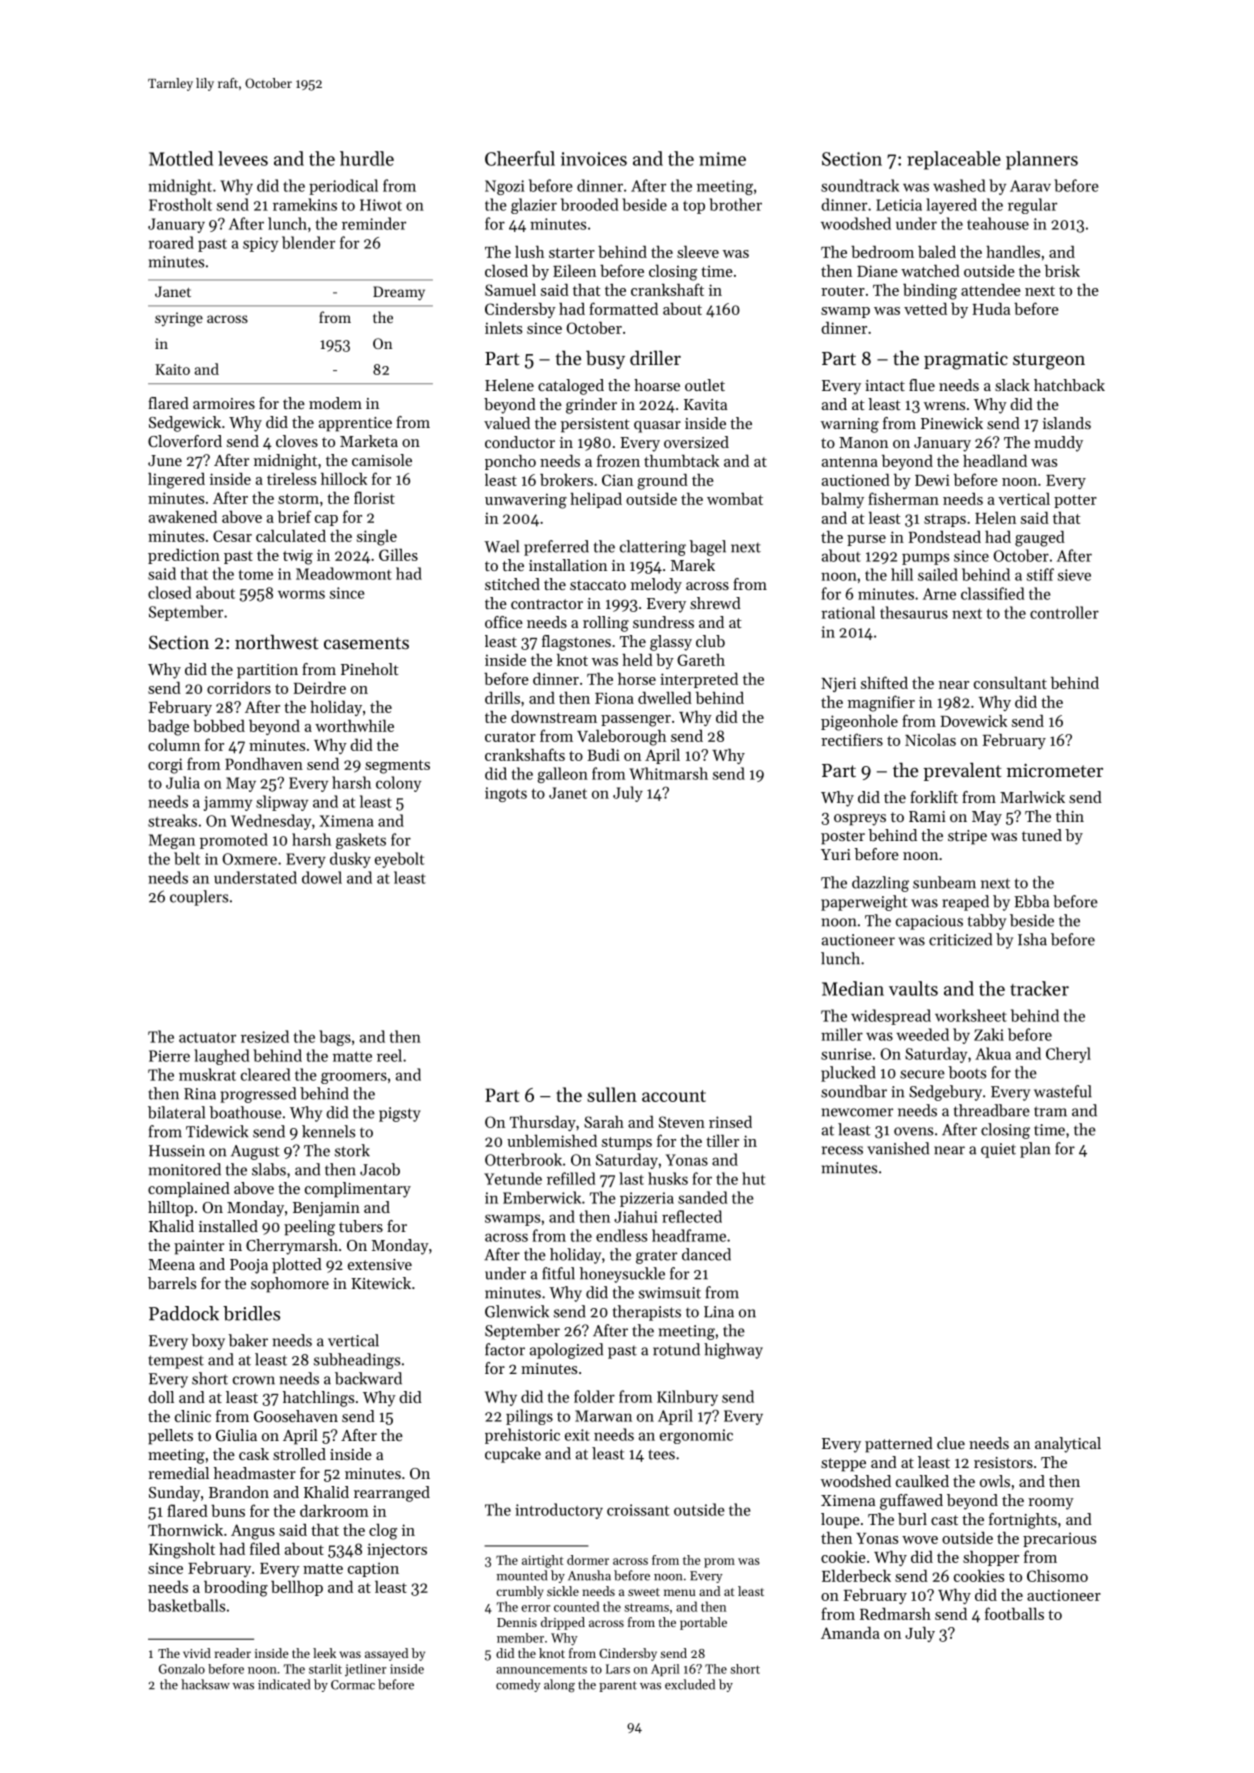 The width and height of the page is (1254, 1773). What do you see at coordinates (398, 554) in the page?
I see `Gilles` at bounding box center [398, 554].
